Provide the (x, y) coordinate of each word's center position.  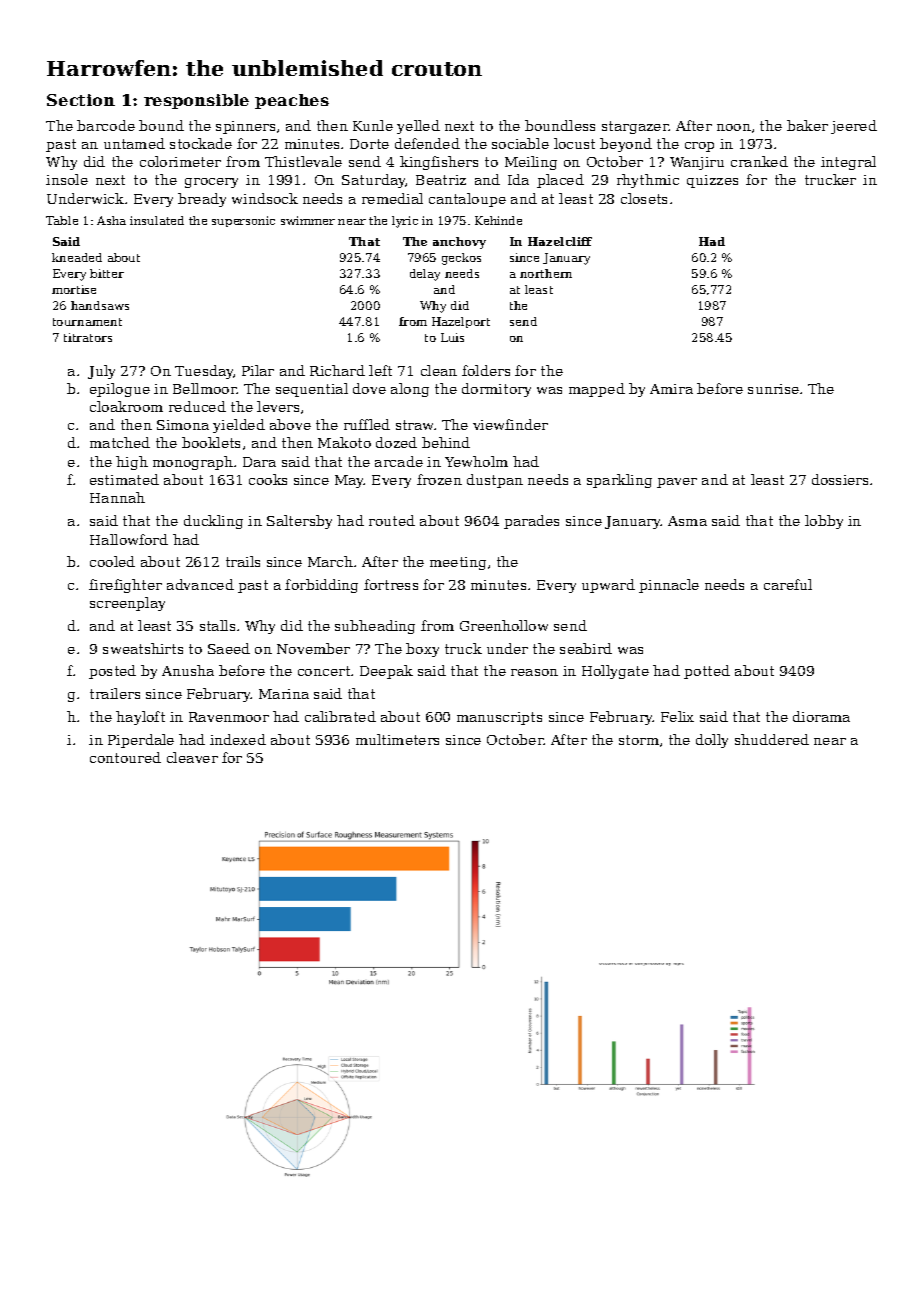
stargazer (635, 127)
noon (734, 127)
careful (788, 584)
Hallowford (129, 539)
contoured (125, 757)
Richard (337, 370)
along (410, 390)
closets (644, 198)
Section (81, 100)
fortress (391, 584)
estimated (124, 479)
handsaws (100, 305)
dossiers (840, 479)
